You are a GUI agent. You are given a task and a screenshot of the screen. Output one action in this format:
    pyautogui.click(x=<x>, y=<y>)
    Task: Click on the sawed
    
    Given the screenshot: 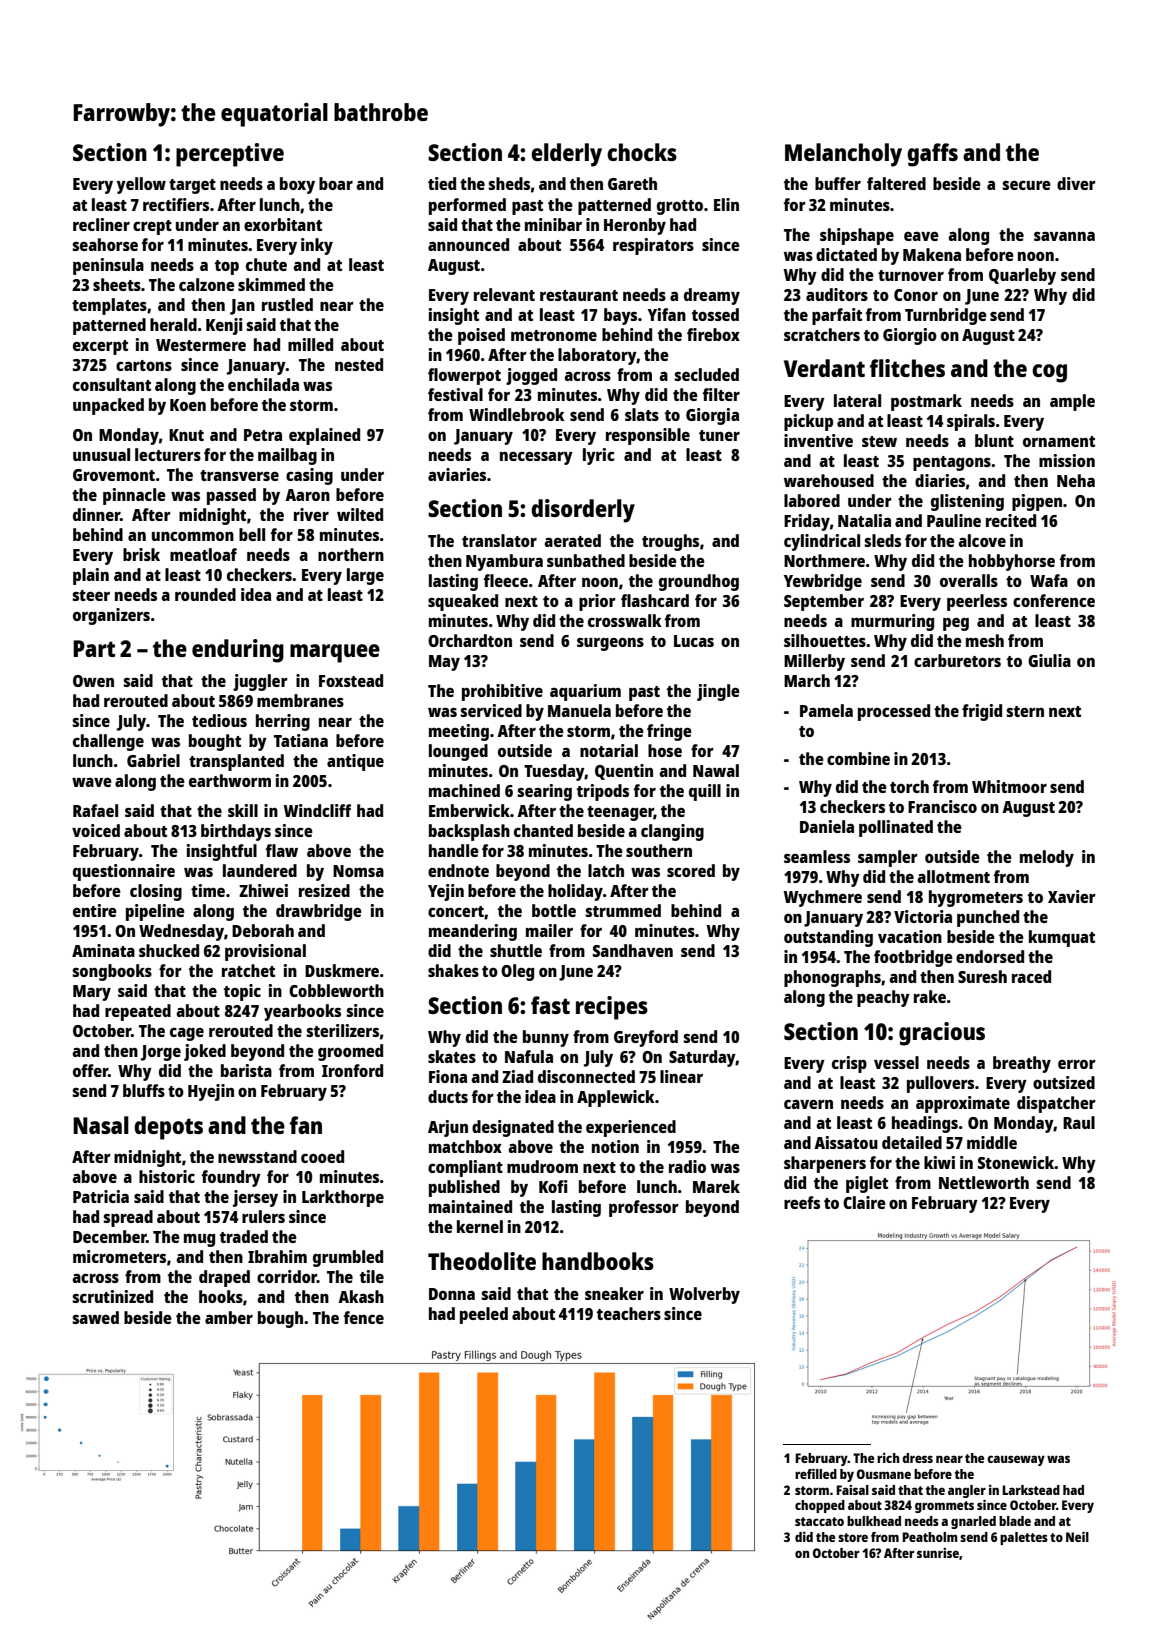 What is the action you would take?
    pyautogui.click(x=95, y=1317)
